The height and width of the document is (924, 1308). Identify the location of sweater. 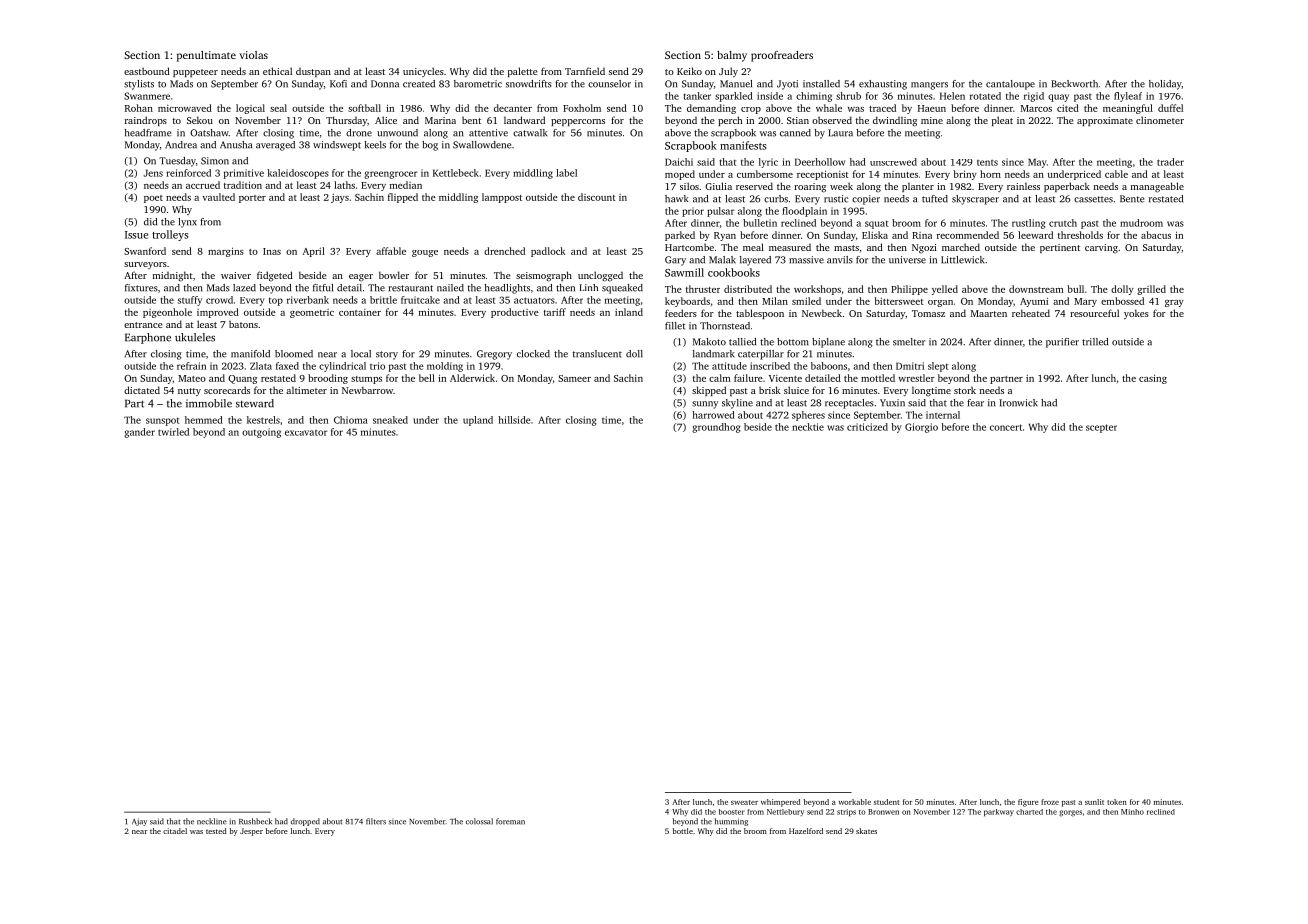
(744, 802).
